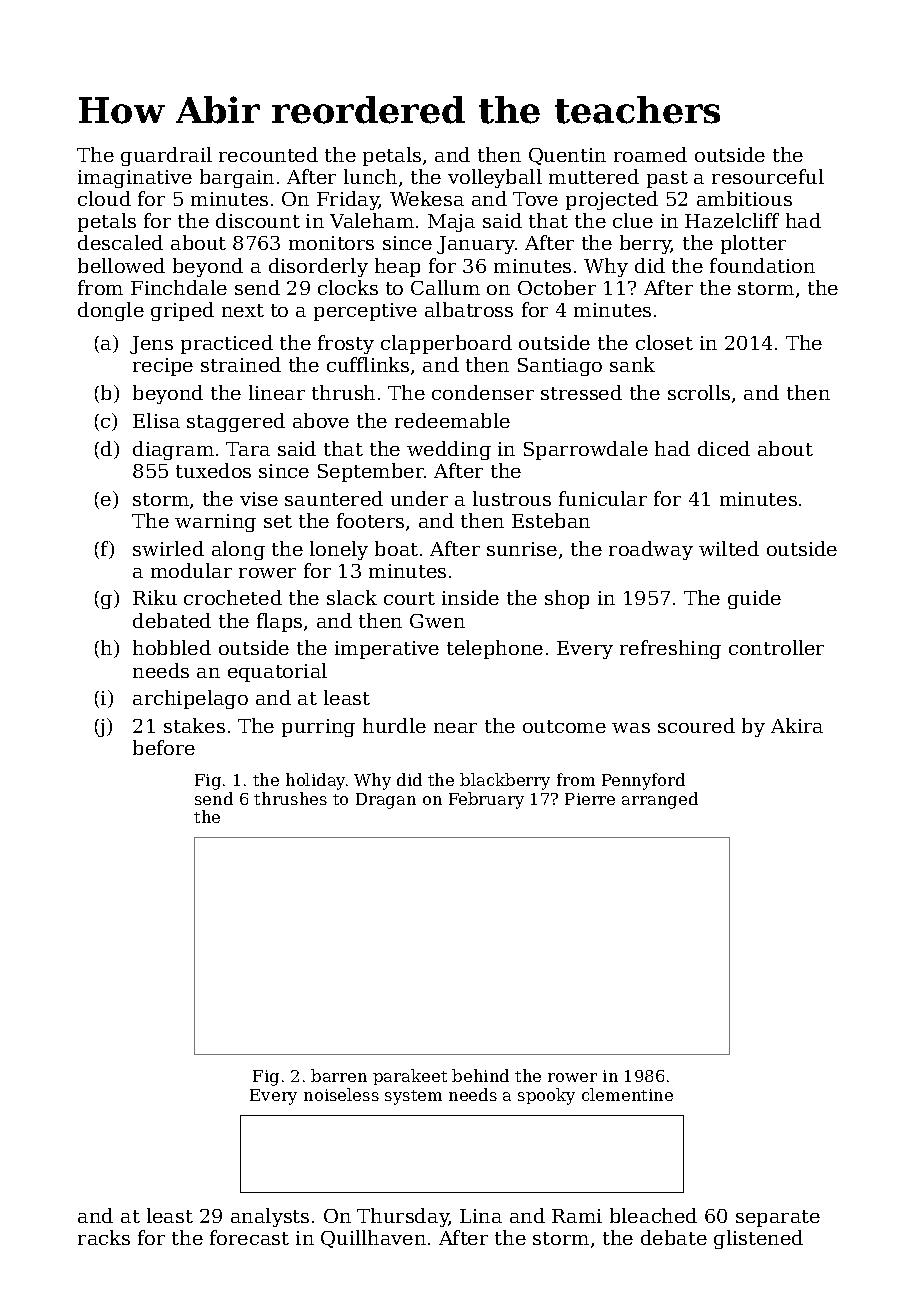  What do you see at coordinates (370, 520) in the screenshot?
I see `footers` at bounding box center [370, 520].
